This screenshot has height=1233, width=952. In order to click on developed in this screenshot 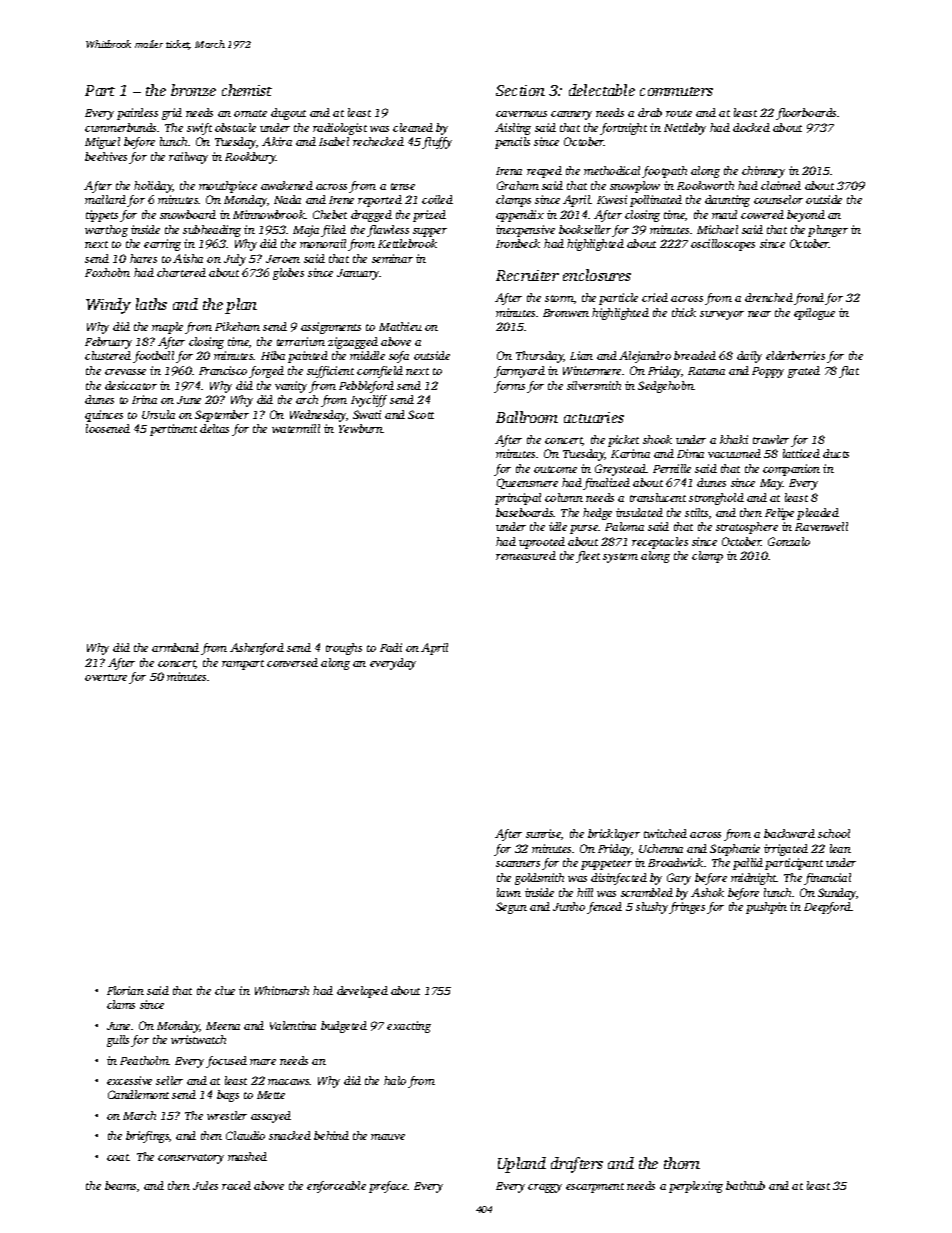, I will do `click(362, 992)`.
